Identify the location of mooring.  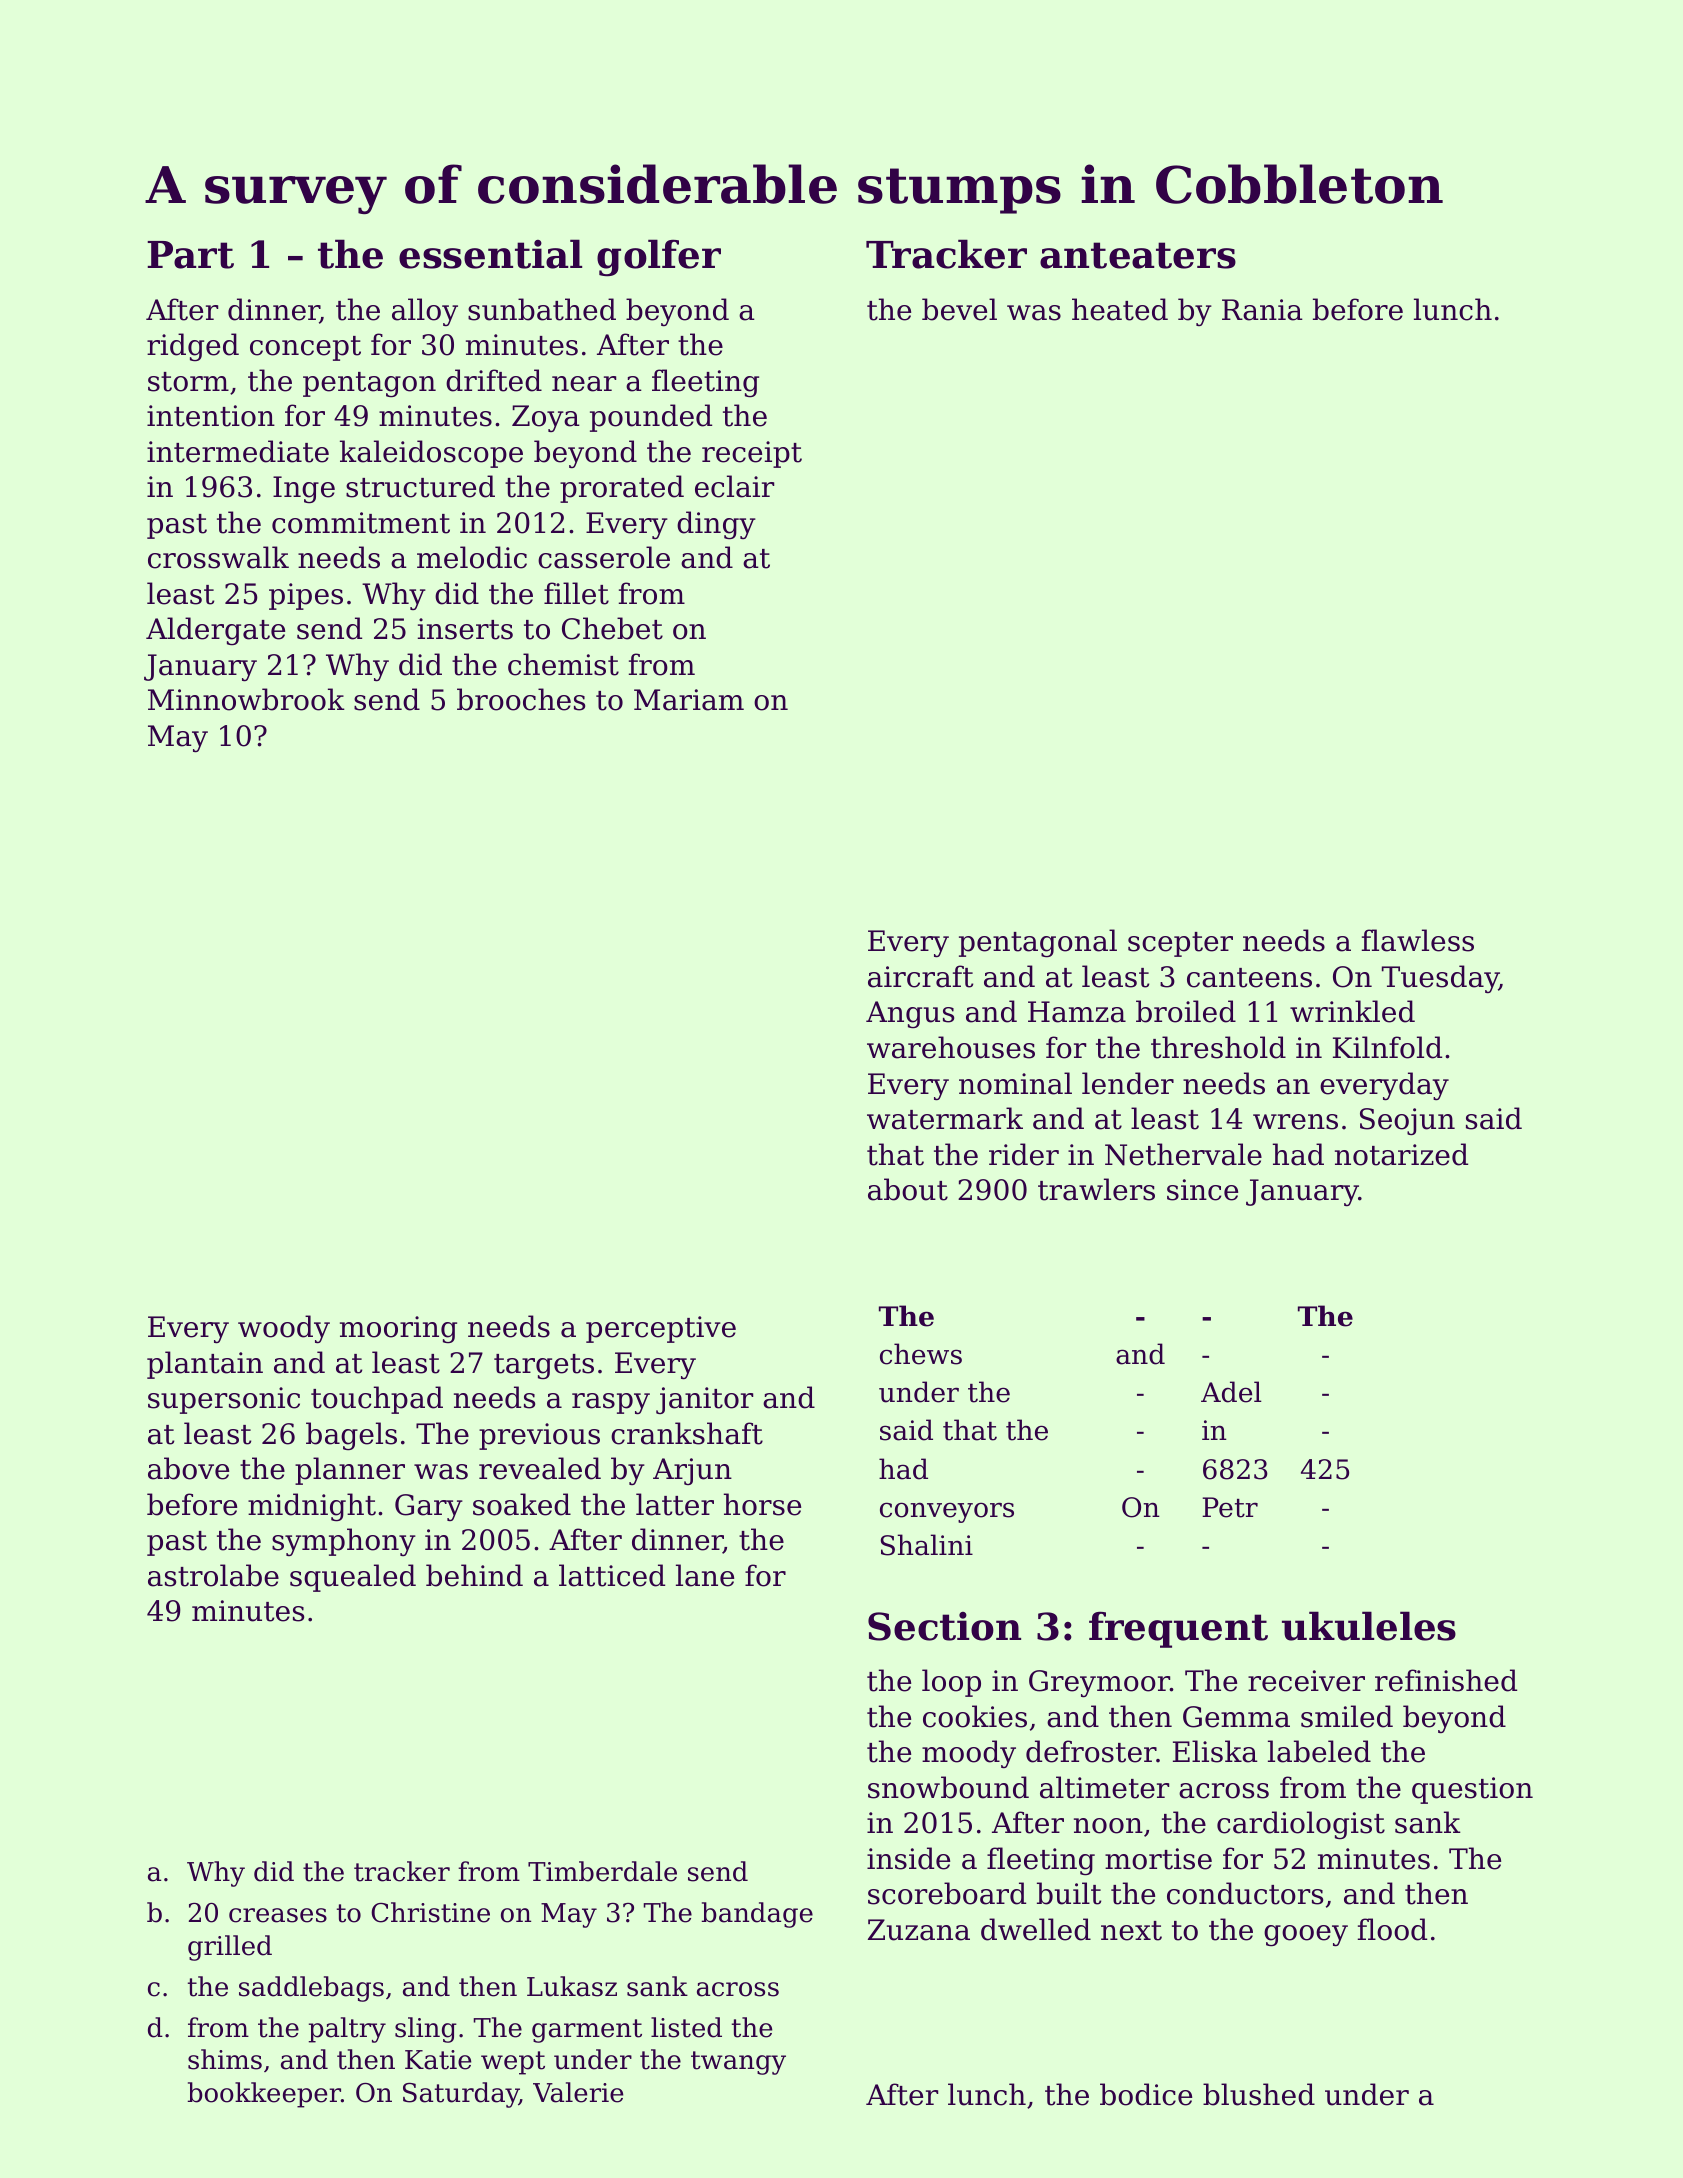
(398, 1329).
